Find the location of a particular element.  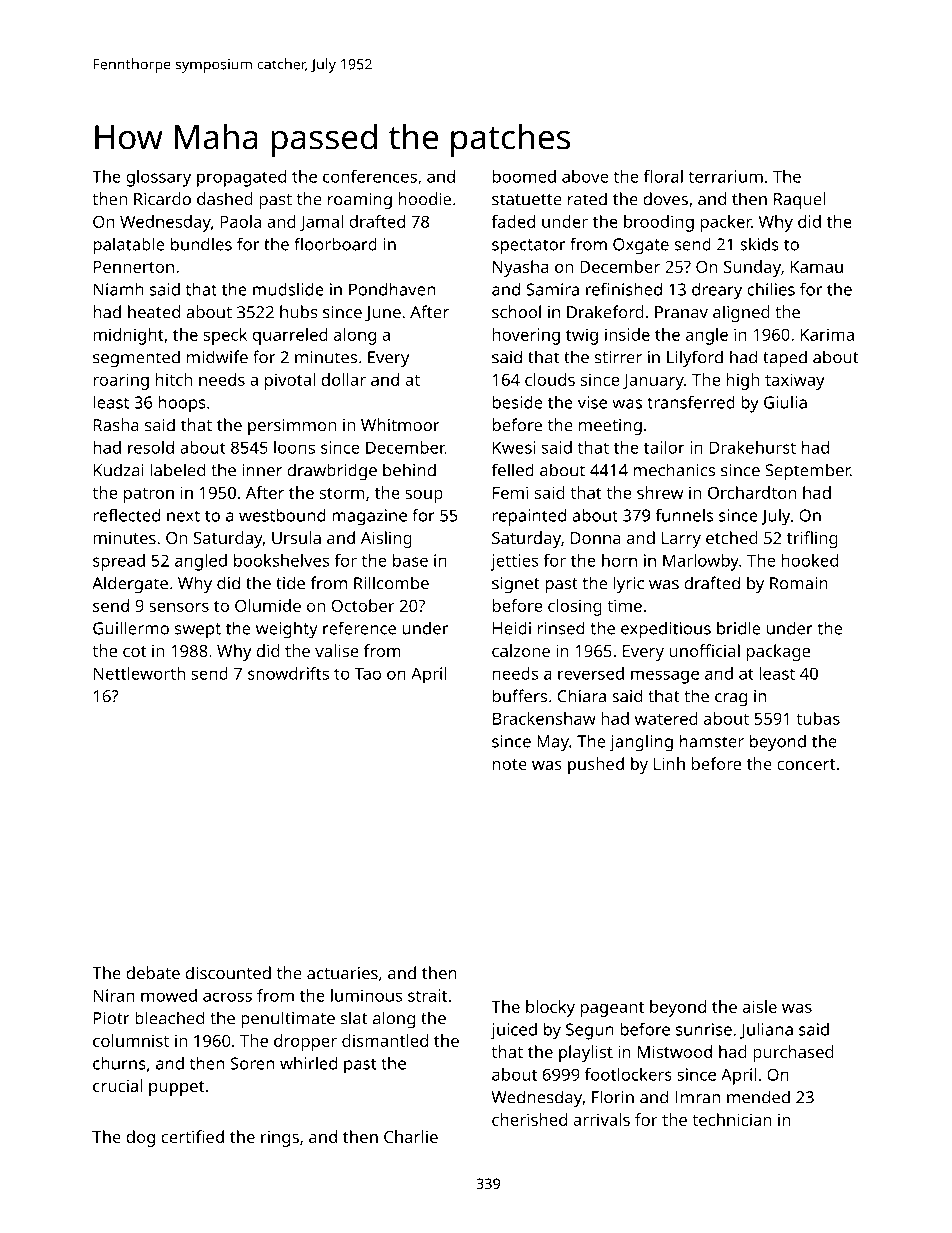

bridle is located at coordinates (739, 628).
